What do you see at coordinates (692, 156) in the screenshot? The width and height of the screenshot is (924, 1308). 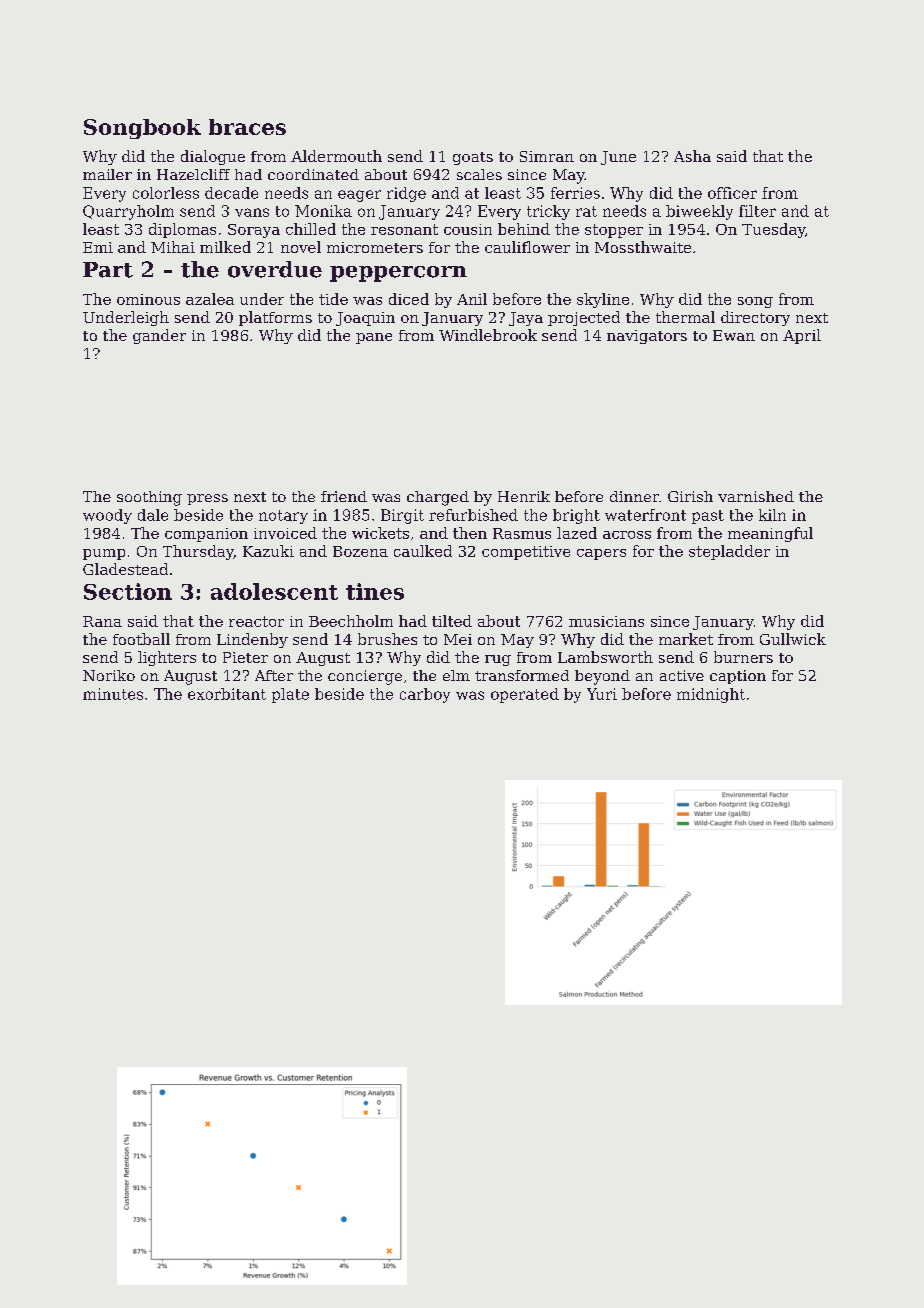 I see `Asha` at bounding box center [692, 156].
